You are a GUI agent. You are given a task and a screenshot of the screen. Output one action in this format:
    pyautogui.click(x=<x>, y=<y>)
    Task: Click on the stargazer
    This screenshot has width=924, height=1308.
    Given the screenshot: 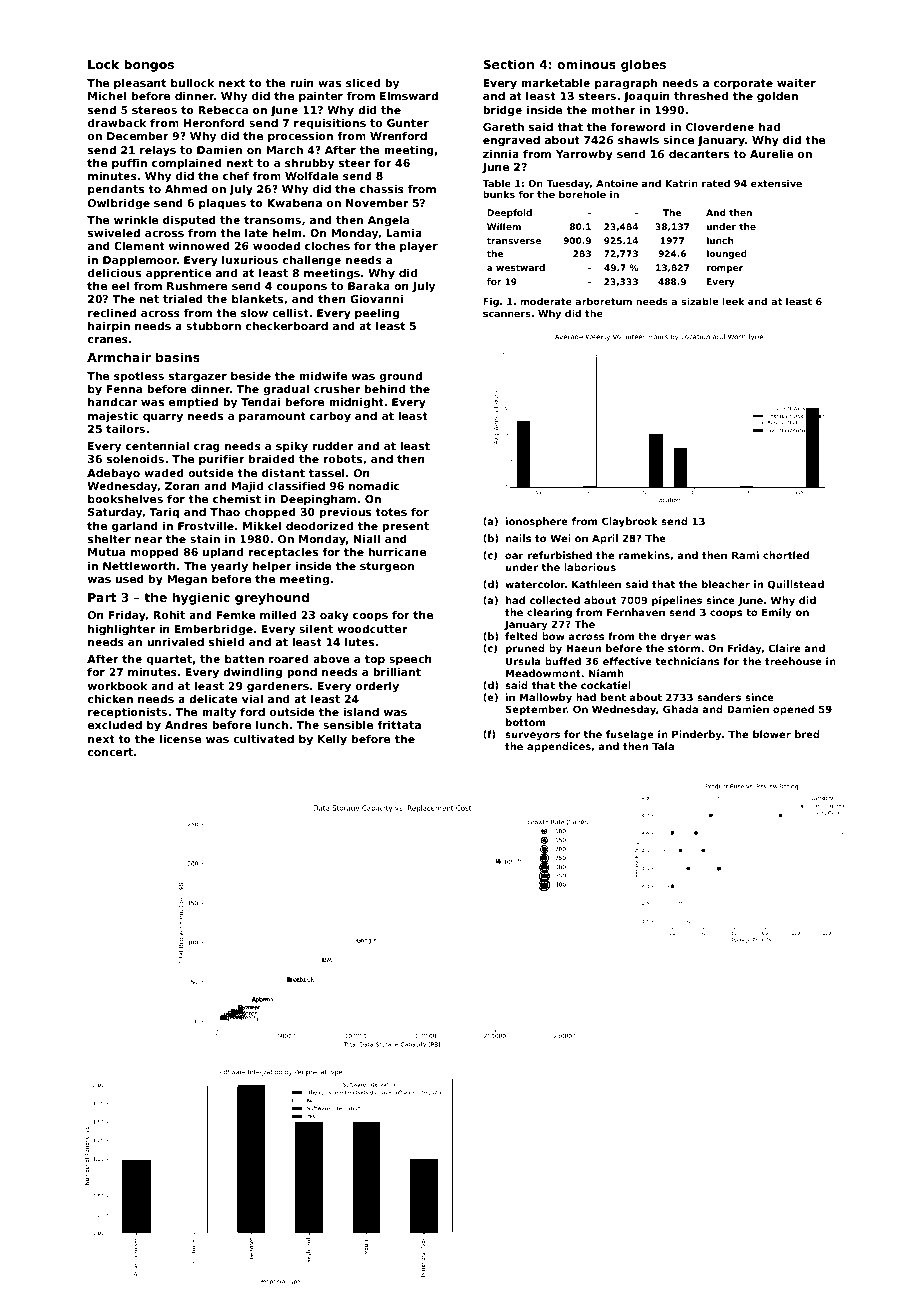 What is the action you would take?
    pyautogui.click(x=198, y=377)
